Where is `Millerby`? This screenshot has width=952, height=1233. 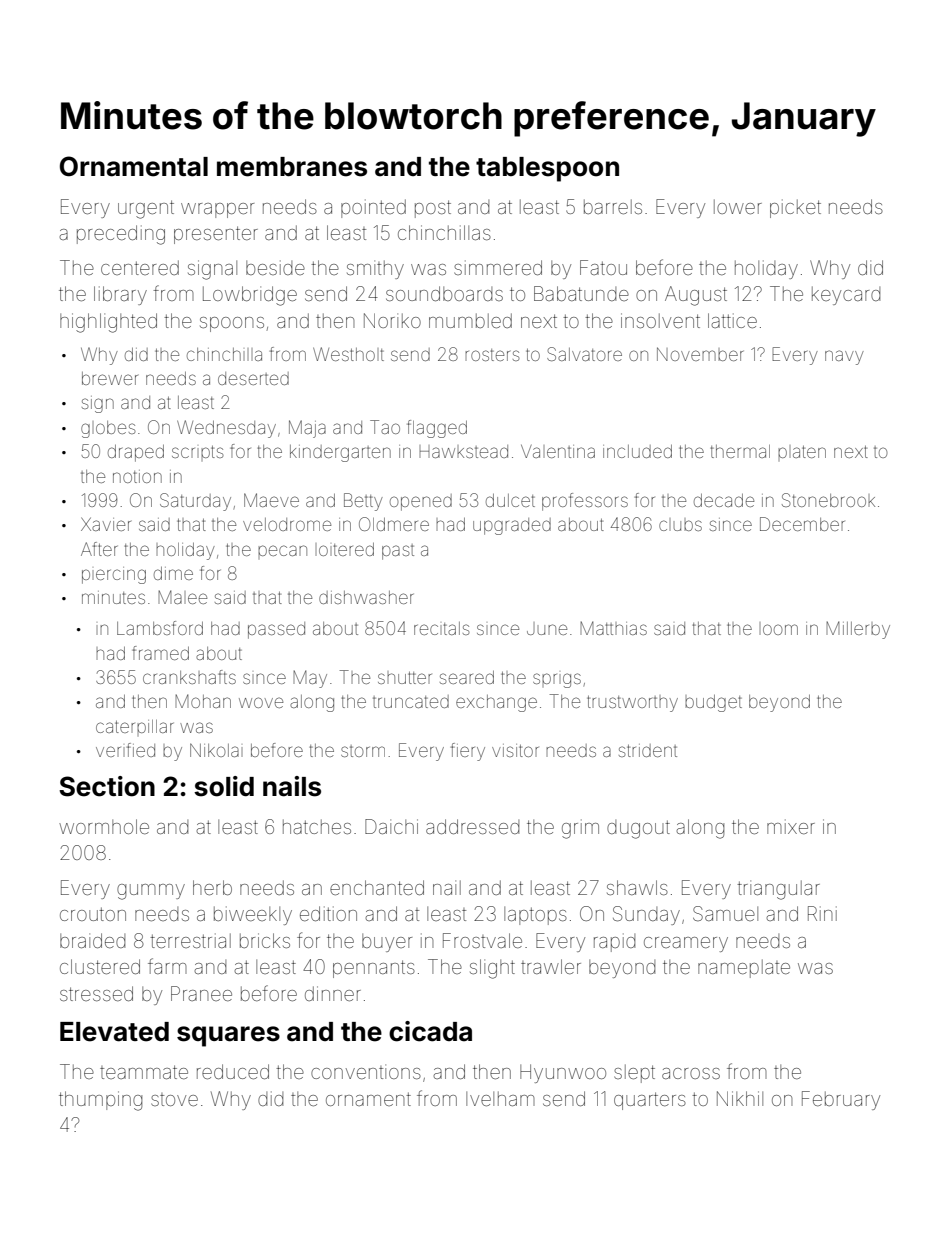 Millerby is located at coordinates (858, 630).
